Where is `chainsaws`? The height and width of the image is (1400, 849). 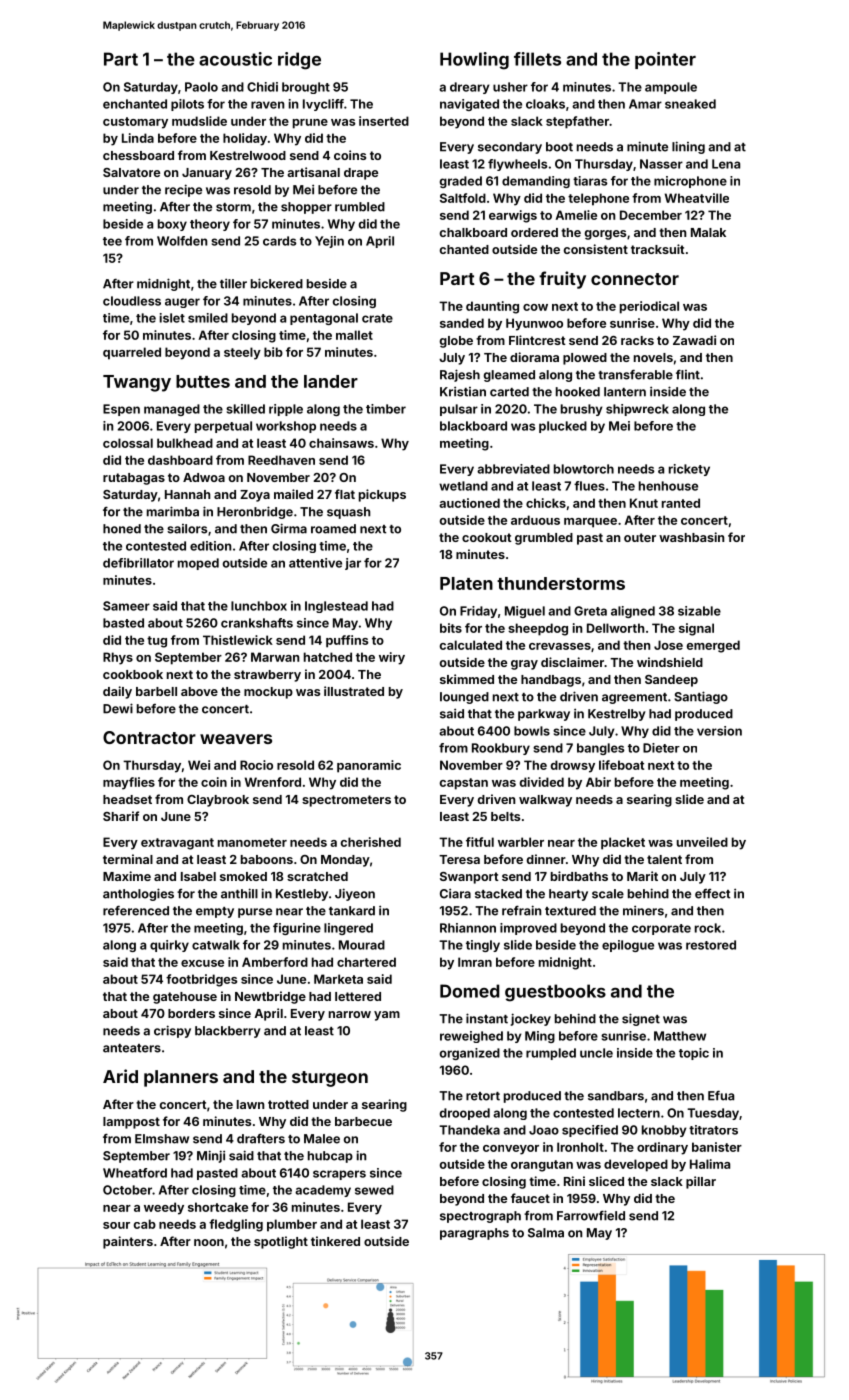 chainsaws is located at coordinates (341, 443).
